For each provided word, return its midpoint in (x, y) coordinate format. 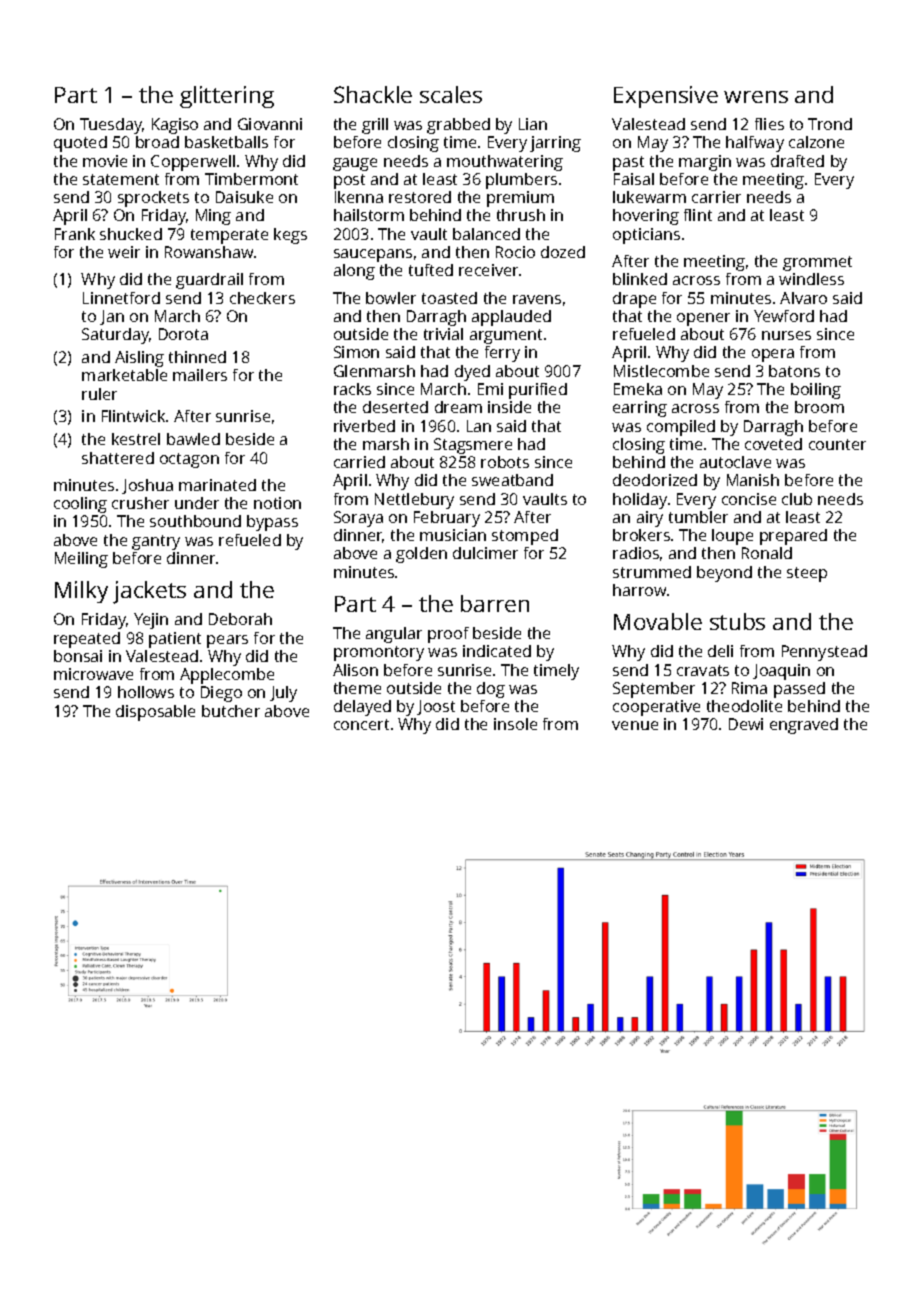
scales (451, 94)
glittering (227, 97)
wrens (756, 97)
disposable (155, 713)
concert (361, 724)
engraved (804, 726)
